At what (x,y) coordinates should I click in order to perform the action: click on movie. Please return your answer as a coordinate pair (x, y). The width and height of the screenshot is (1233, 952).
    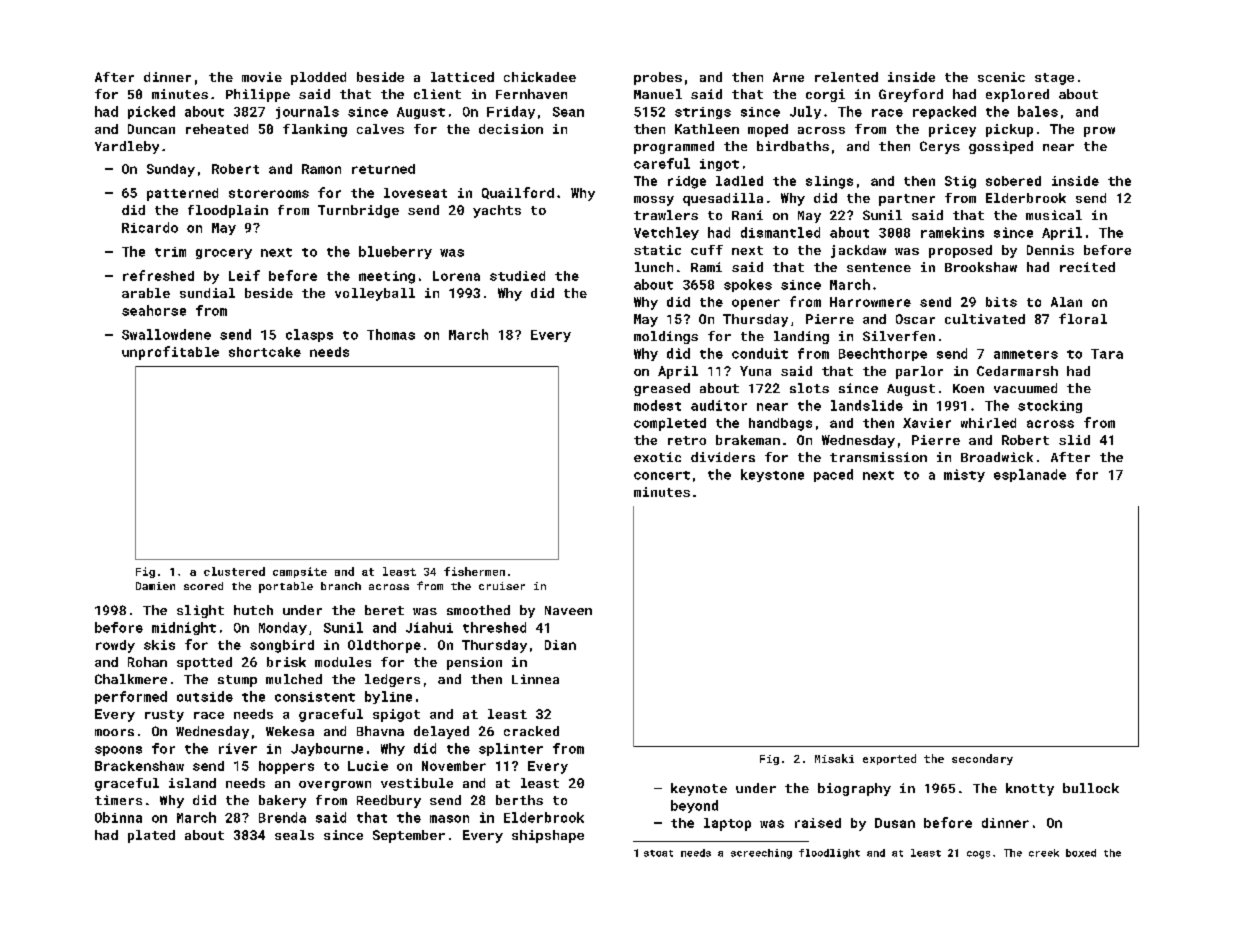
    Looking at the image, I should click on (262, 77).
